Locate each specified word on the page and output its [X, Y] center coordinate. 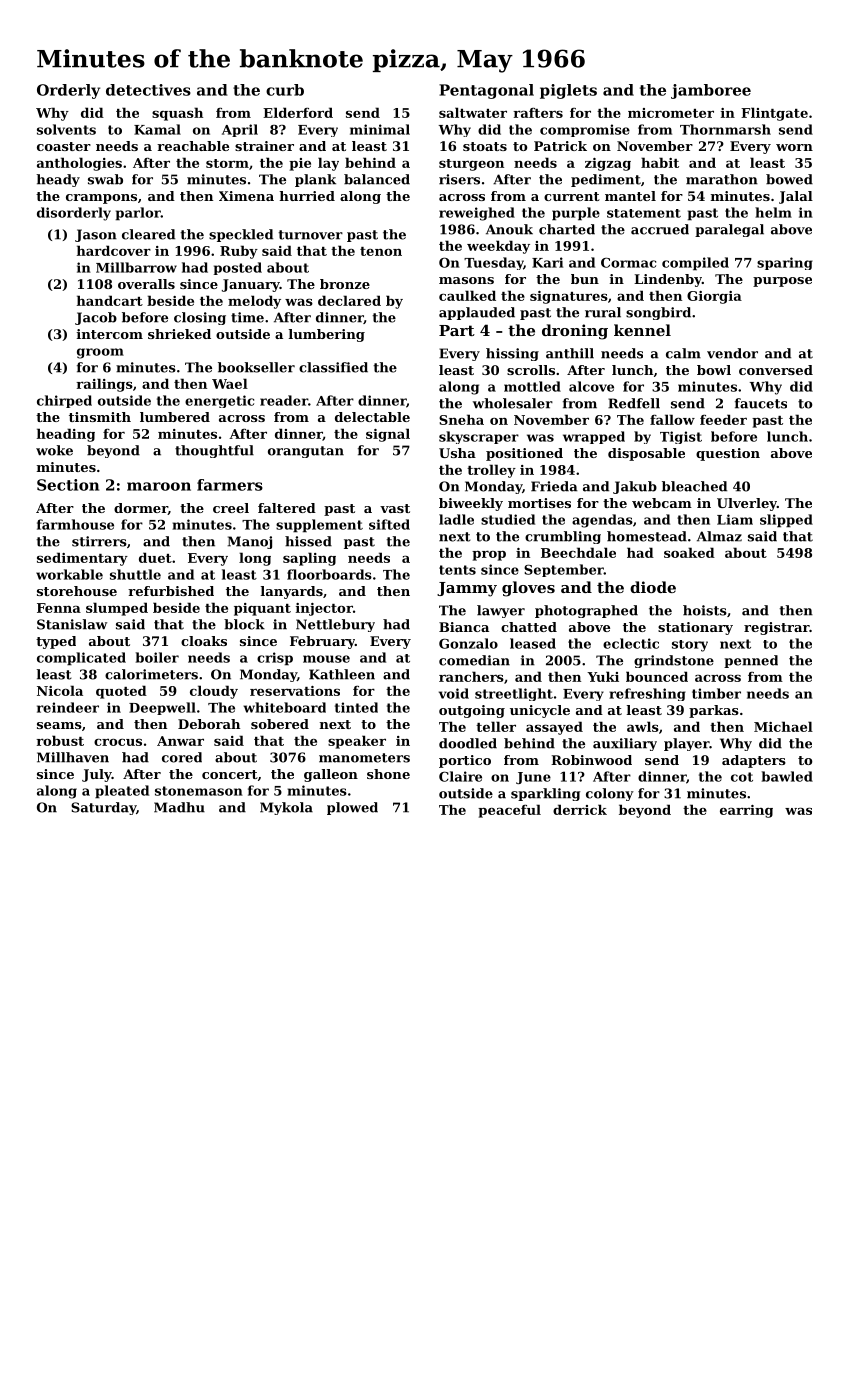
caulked [467, 295]
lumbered [175, 417]
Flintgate [774, 114]
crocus [118, 742]
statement [644, 213]
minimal [380, 129]
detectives [148, 90]
